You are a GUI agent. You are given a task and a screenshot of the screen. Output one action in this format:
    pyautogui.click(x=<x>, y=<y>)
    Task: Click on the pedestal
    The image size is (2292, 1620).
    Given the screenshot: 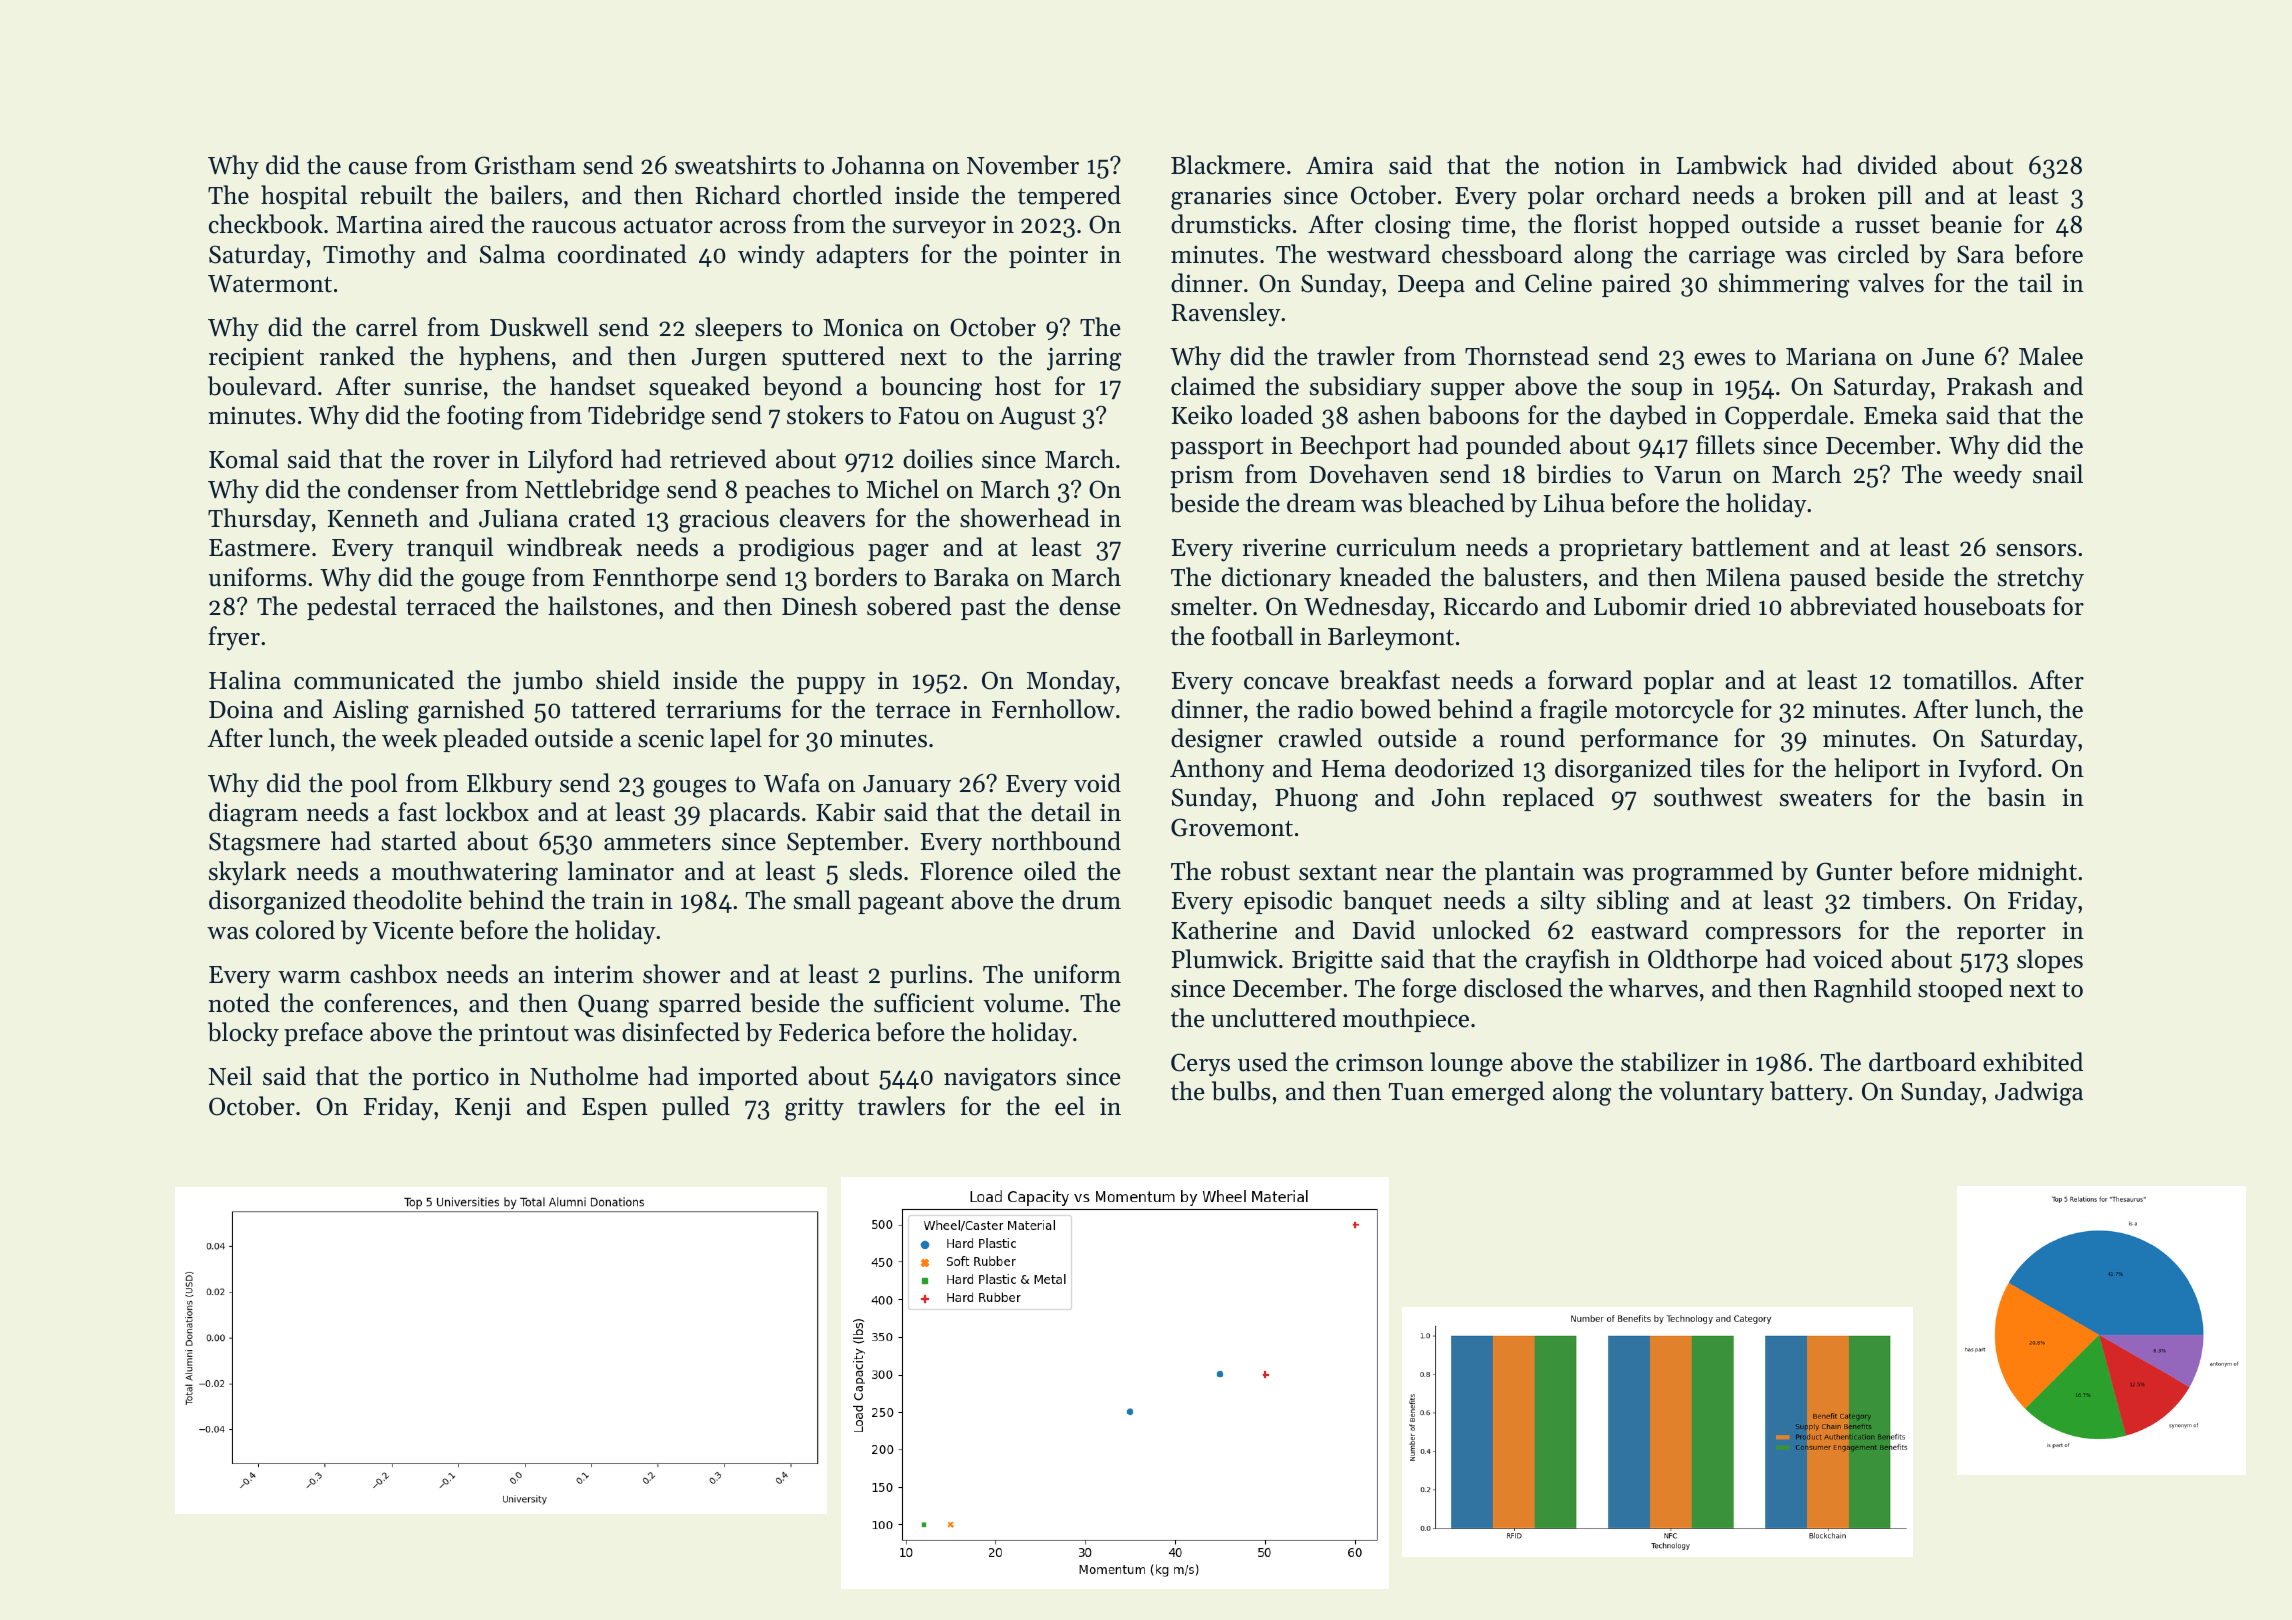 What is the action you would take?
    pyautogui.click(x=352, y=608)
